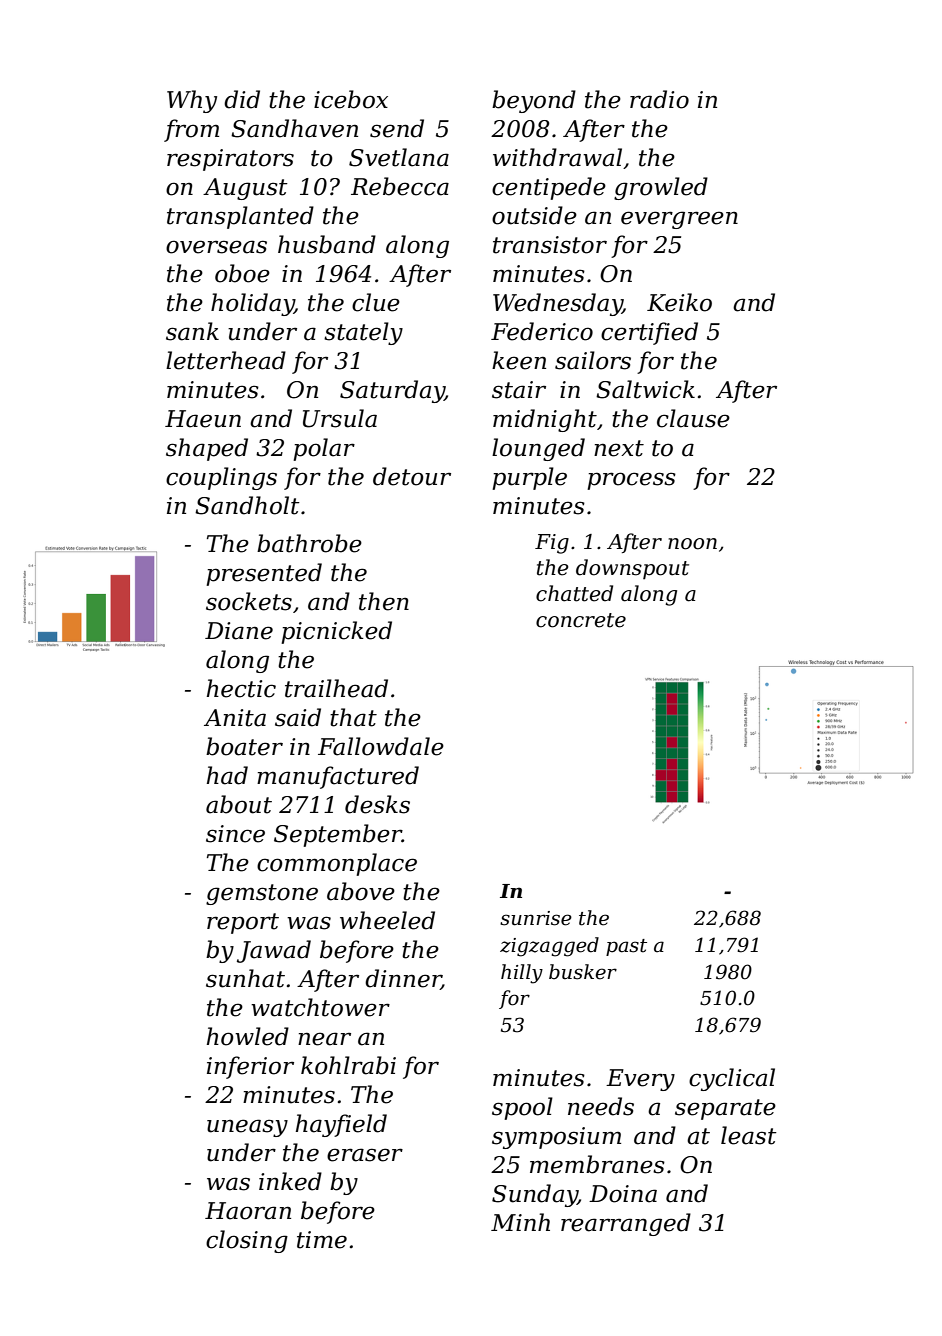  I want to click on Haeun, so click(203, 419).
